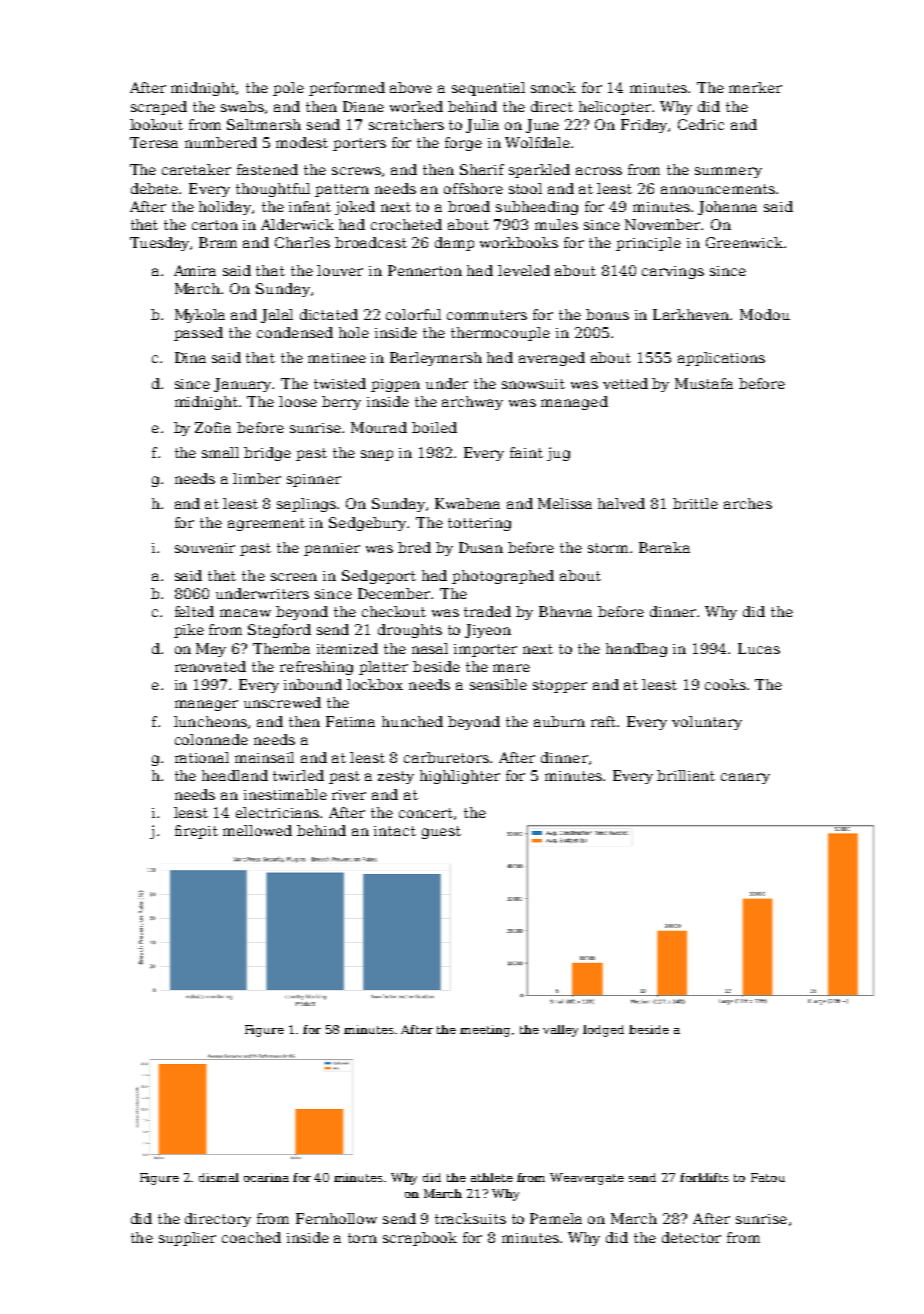  What do you see at coordinates (686, 775) in the screenshot?
I see `brilliant` at bounding box center [686, 775].
